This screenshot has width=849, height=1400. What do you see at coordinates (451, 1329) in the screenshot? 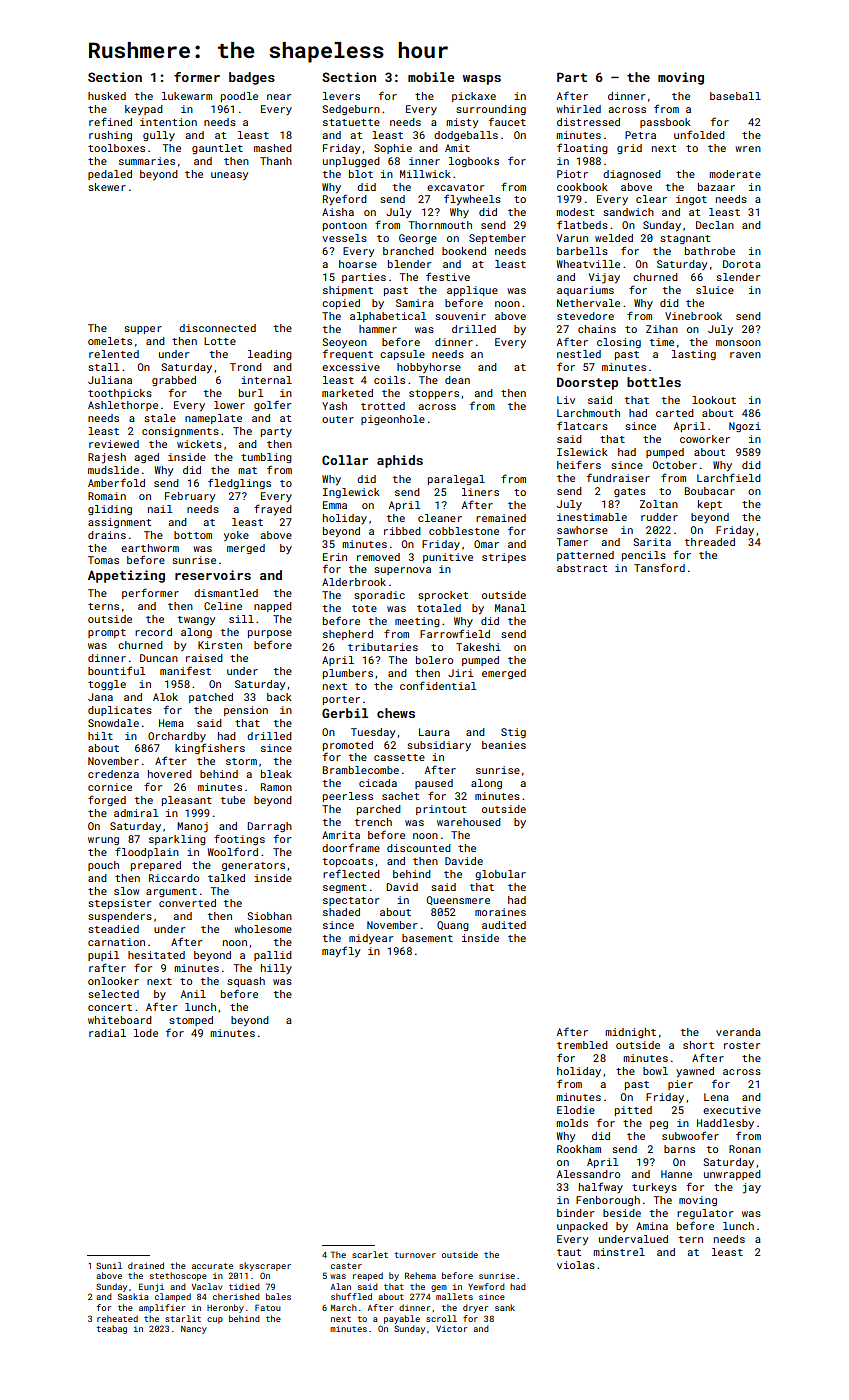
I see `Victor` at bounding box center [451, 1329].
